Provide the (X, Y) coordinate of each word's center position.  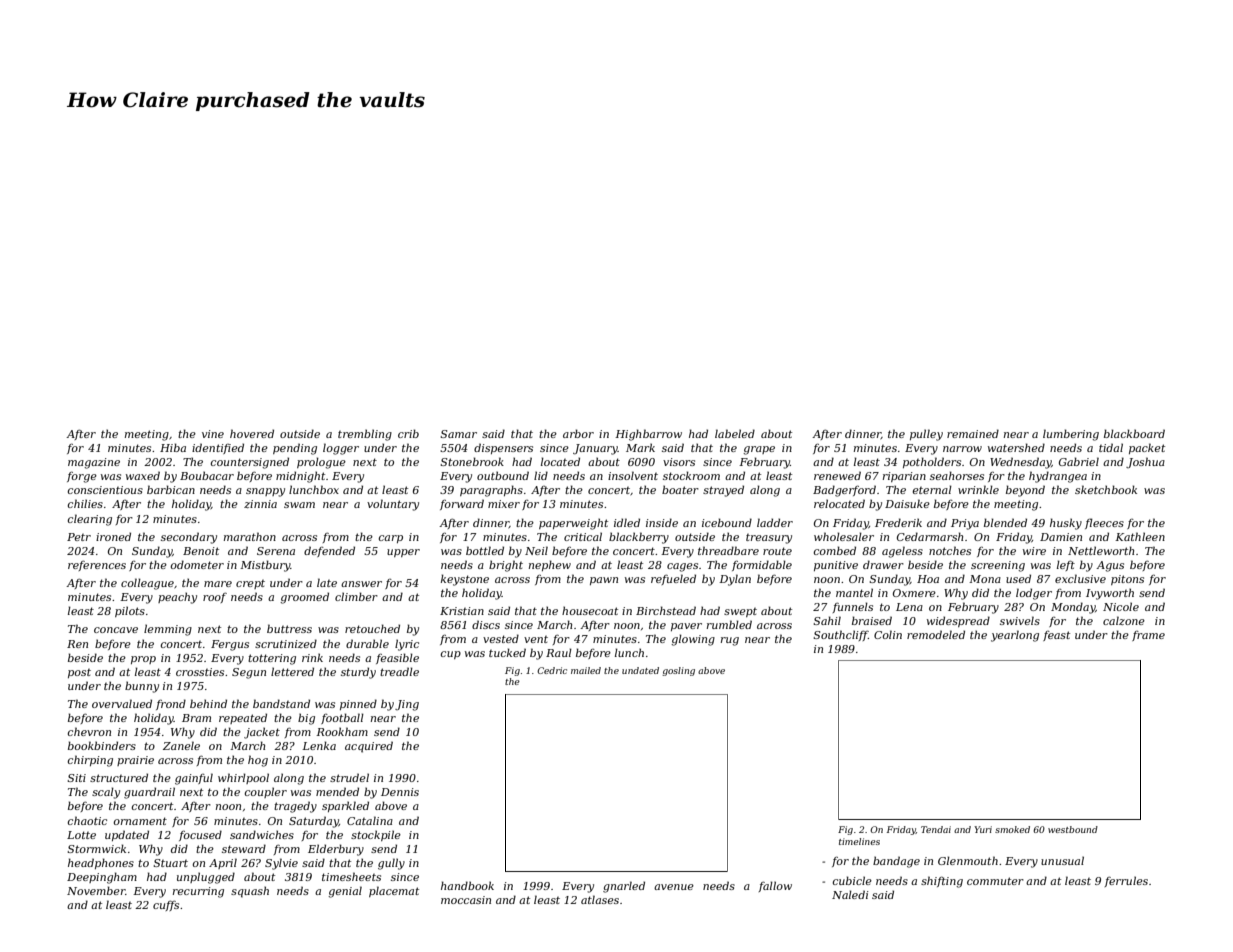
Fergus (230, 645)
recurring (198, 892)
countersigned (249, 463)
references (97, 565)
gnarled (624, 887)
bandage (896, 862)
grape (759, 450)
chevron (89, 731)
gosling (678, 671)
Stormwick (96, 848)
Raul (559, 652)
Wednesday (1021, 463)
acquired (369, 747)
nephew (550, 565)
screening (998, 566)
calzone (1124, 620)
